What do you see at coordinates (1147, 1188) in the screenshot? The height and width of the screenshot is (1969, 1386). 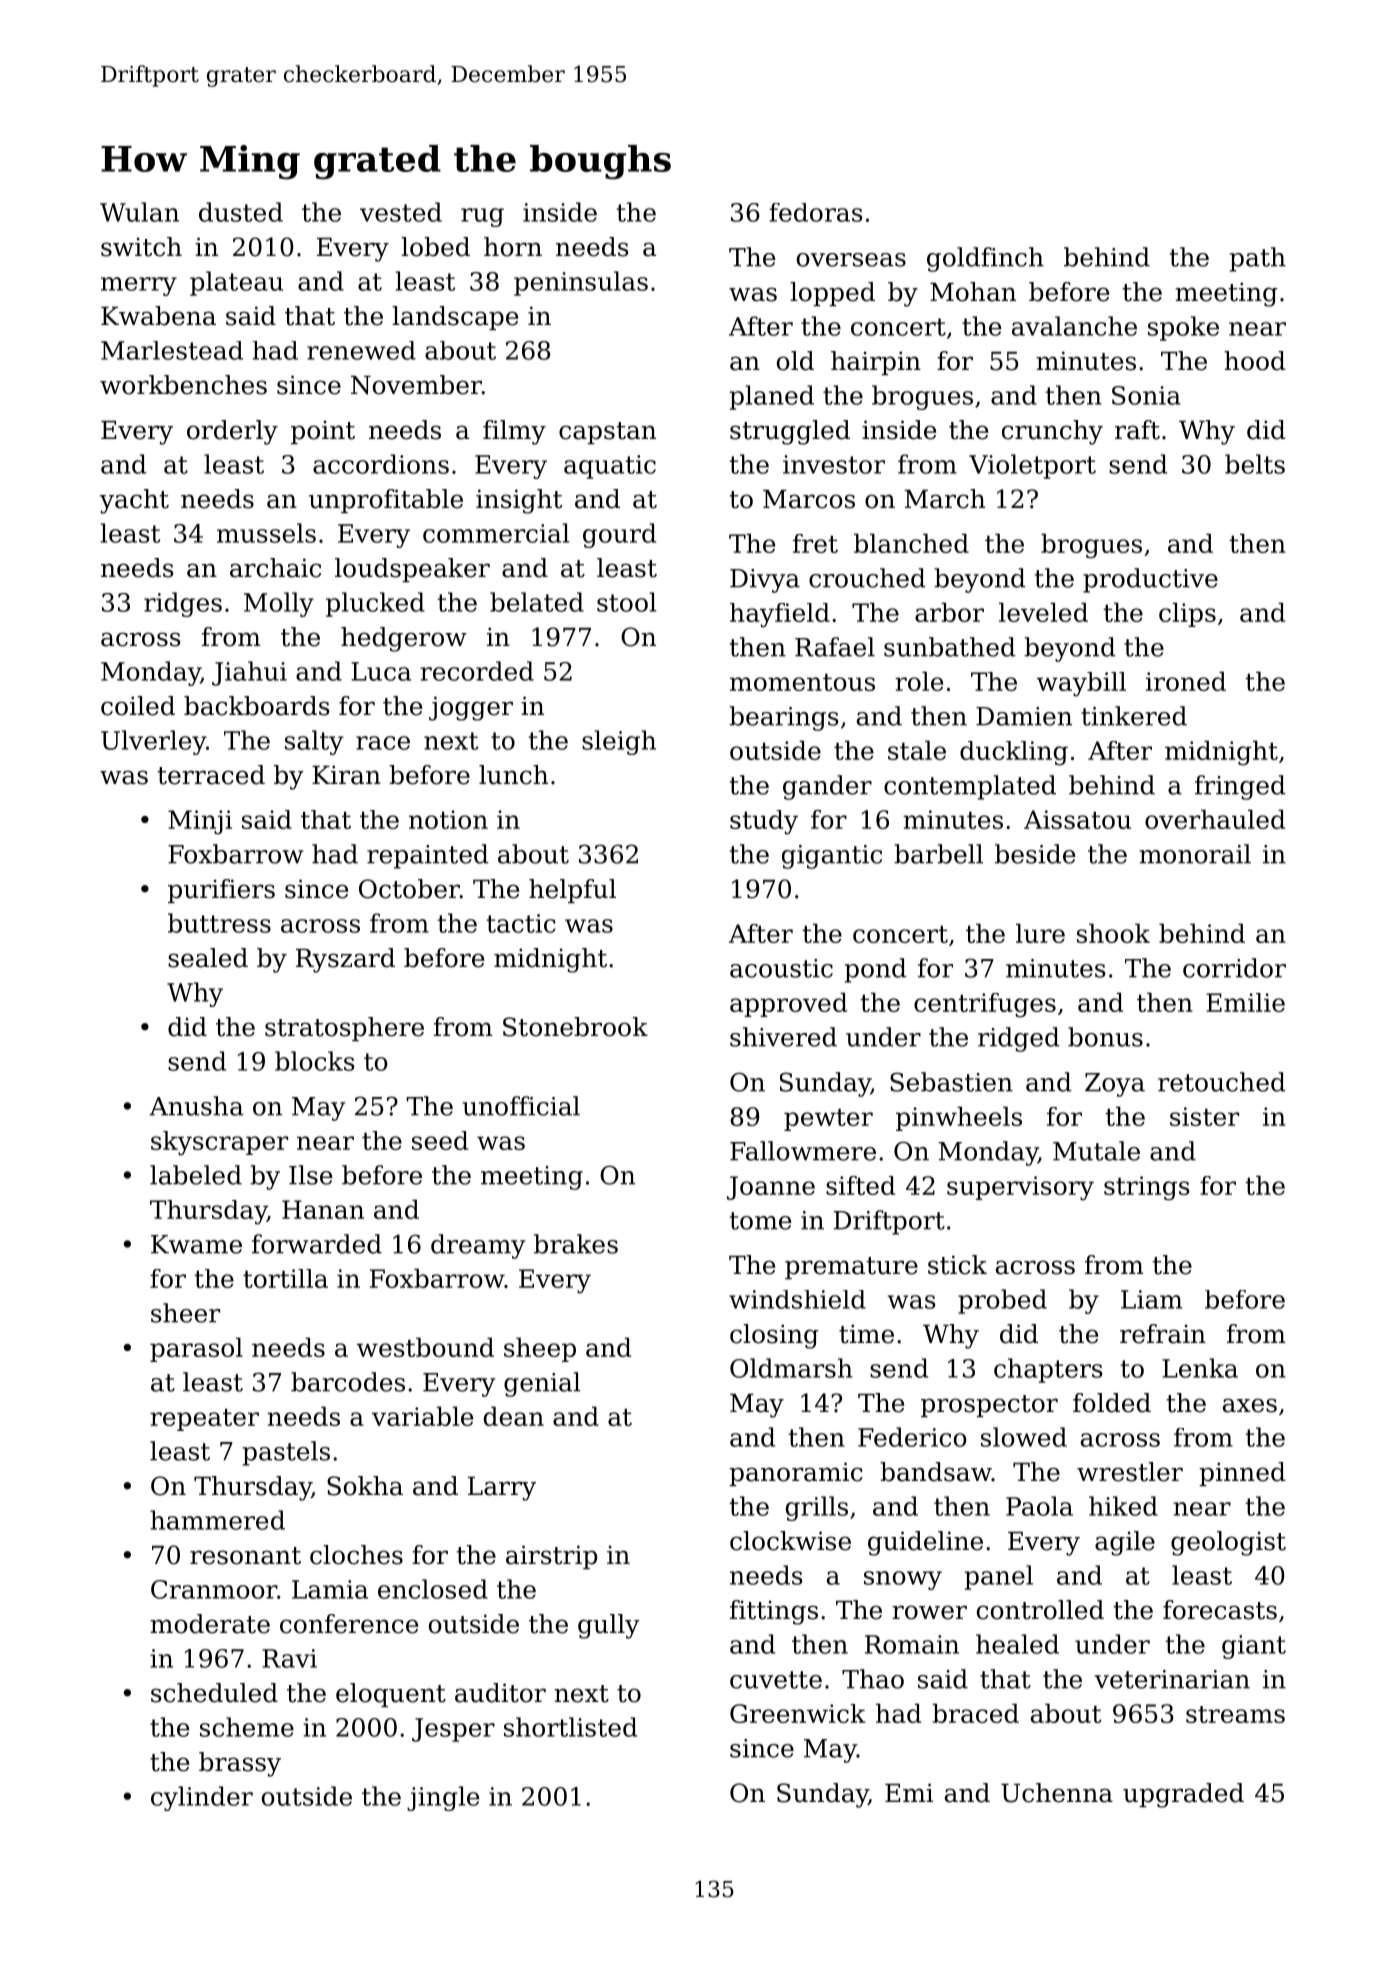 I see `strings` at bounding box center [1147, 1188].
